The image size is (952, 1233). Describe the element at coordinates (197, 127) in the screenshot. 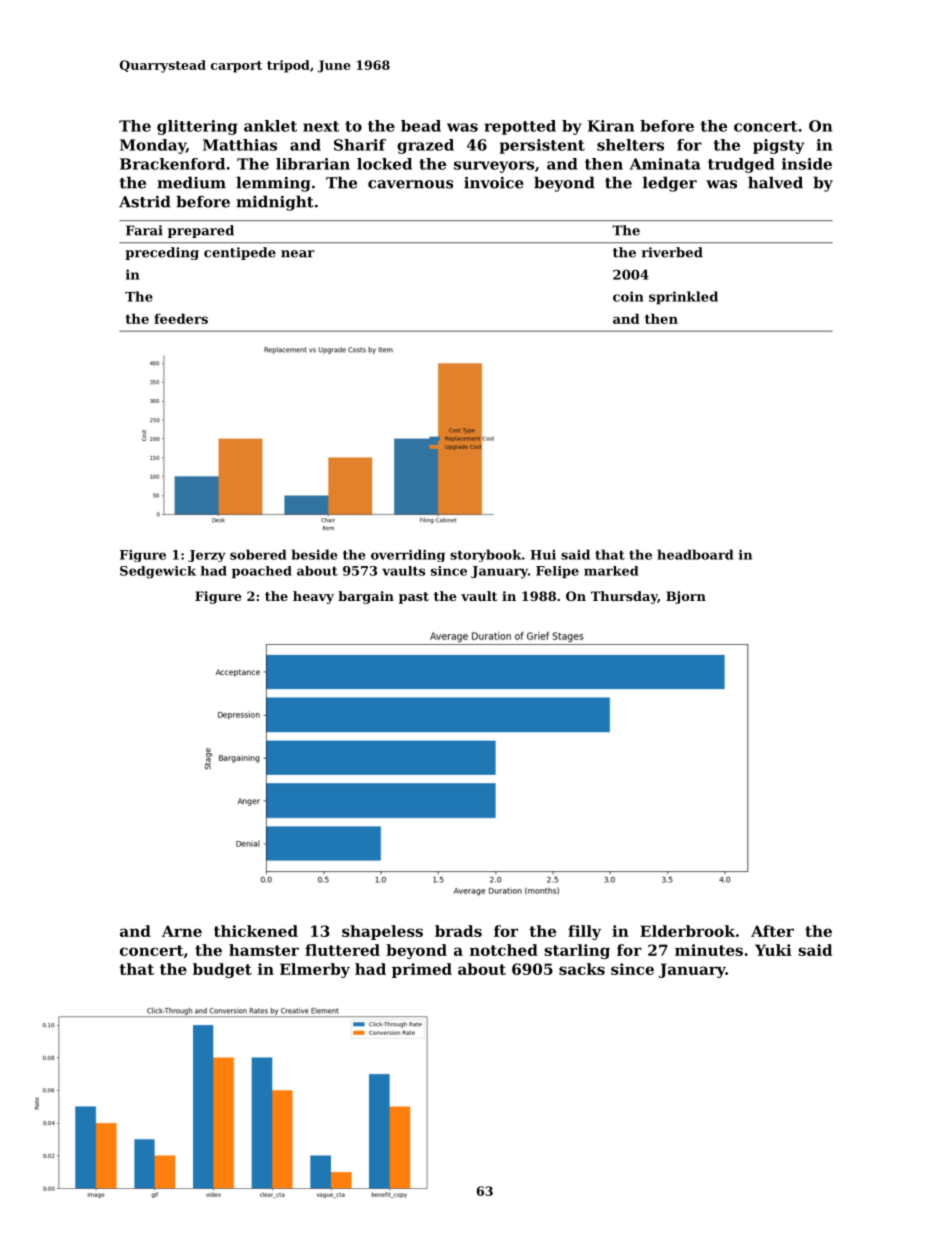

I see `glittering` at that location.
